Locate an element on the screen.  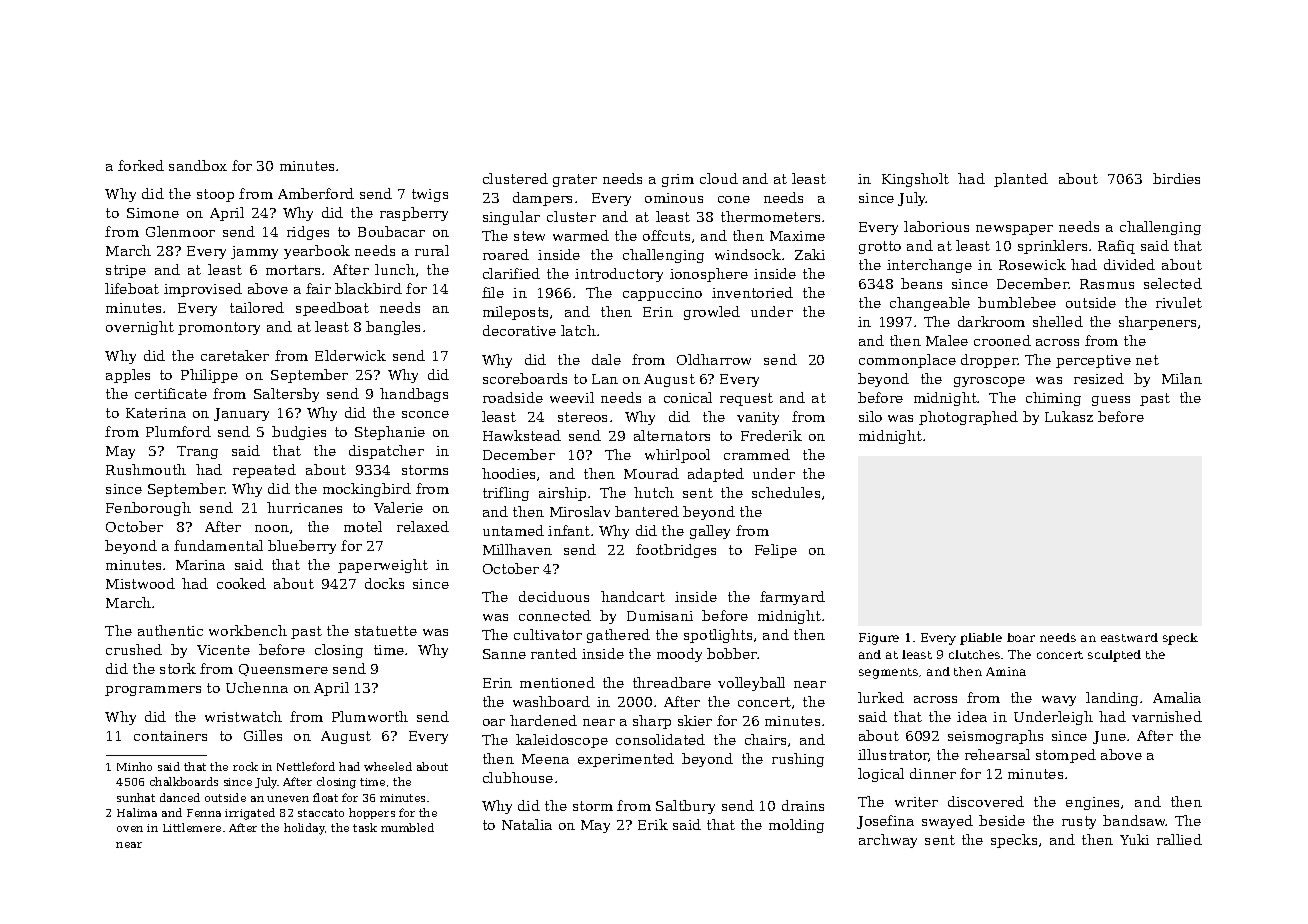
sunhat is located at coordinates (136, 797).
